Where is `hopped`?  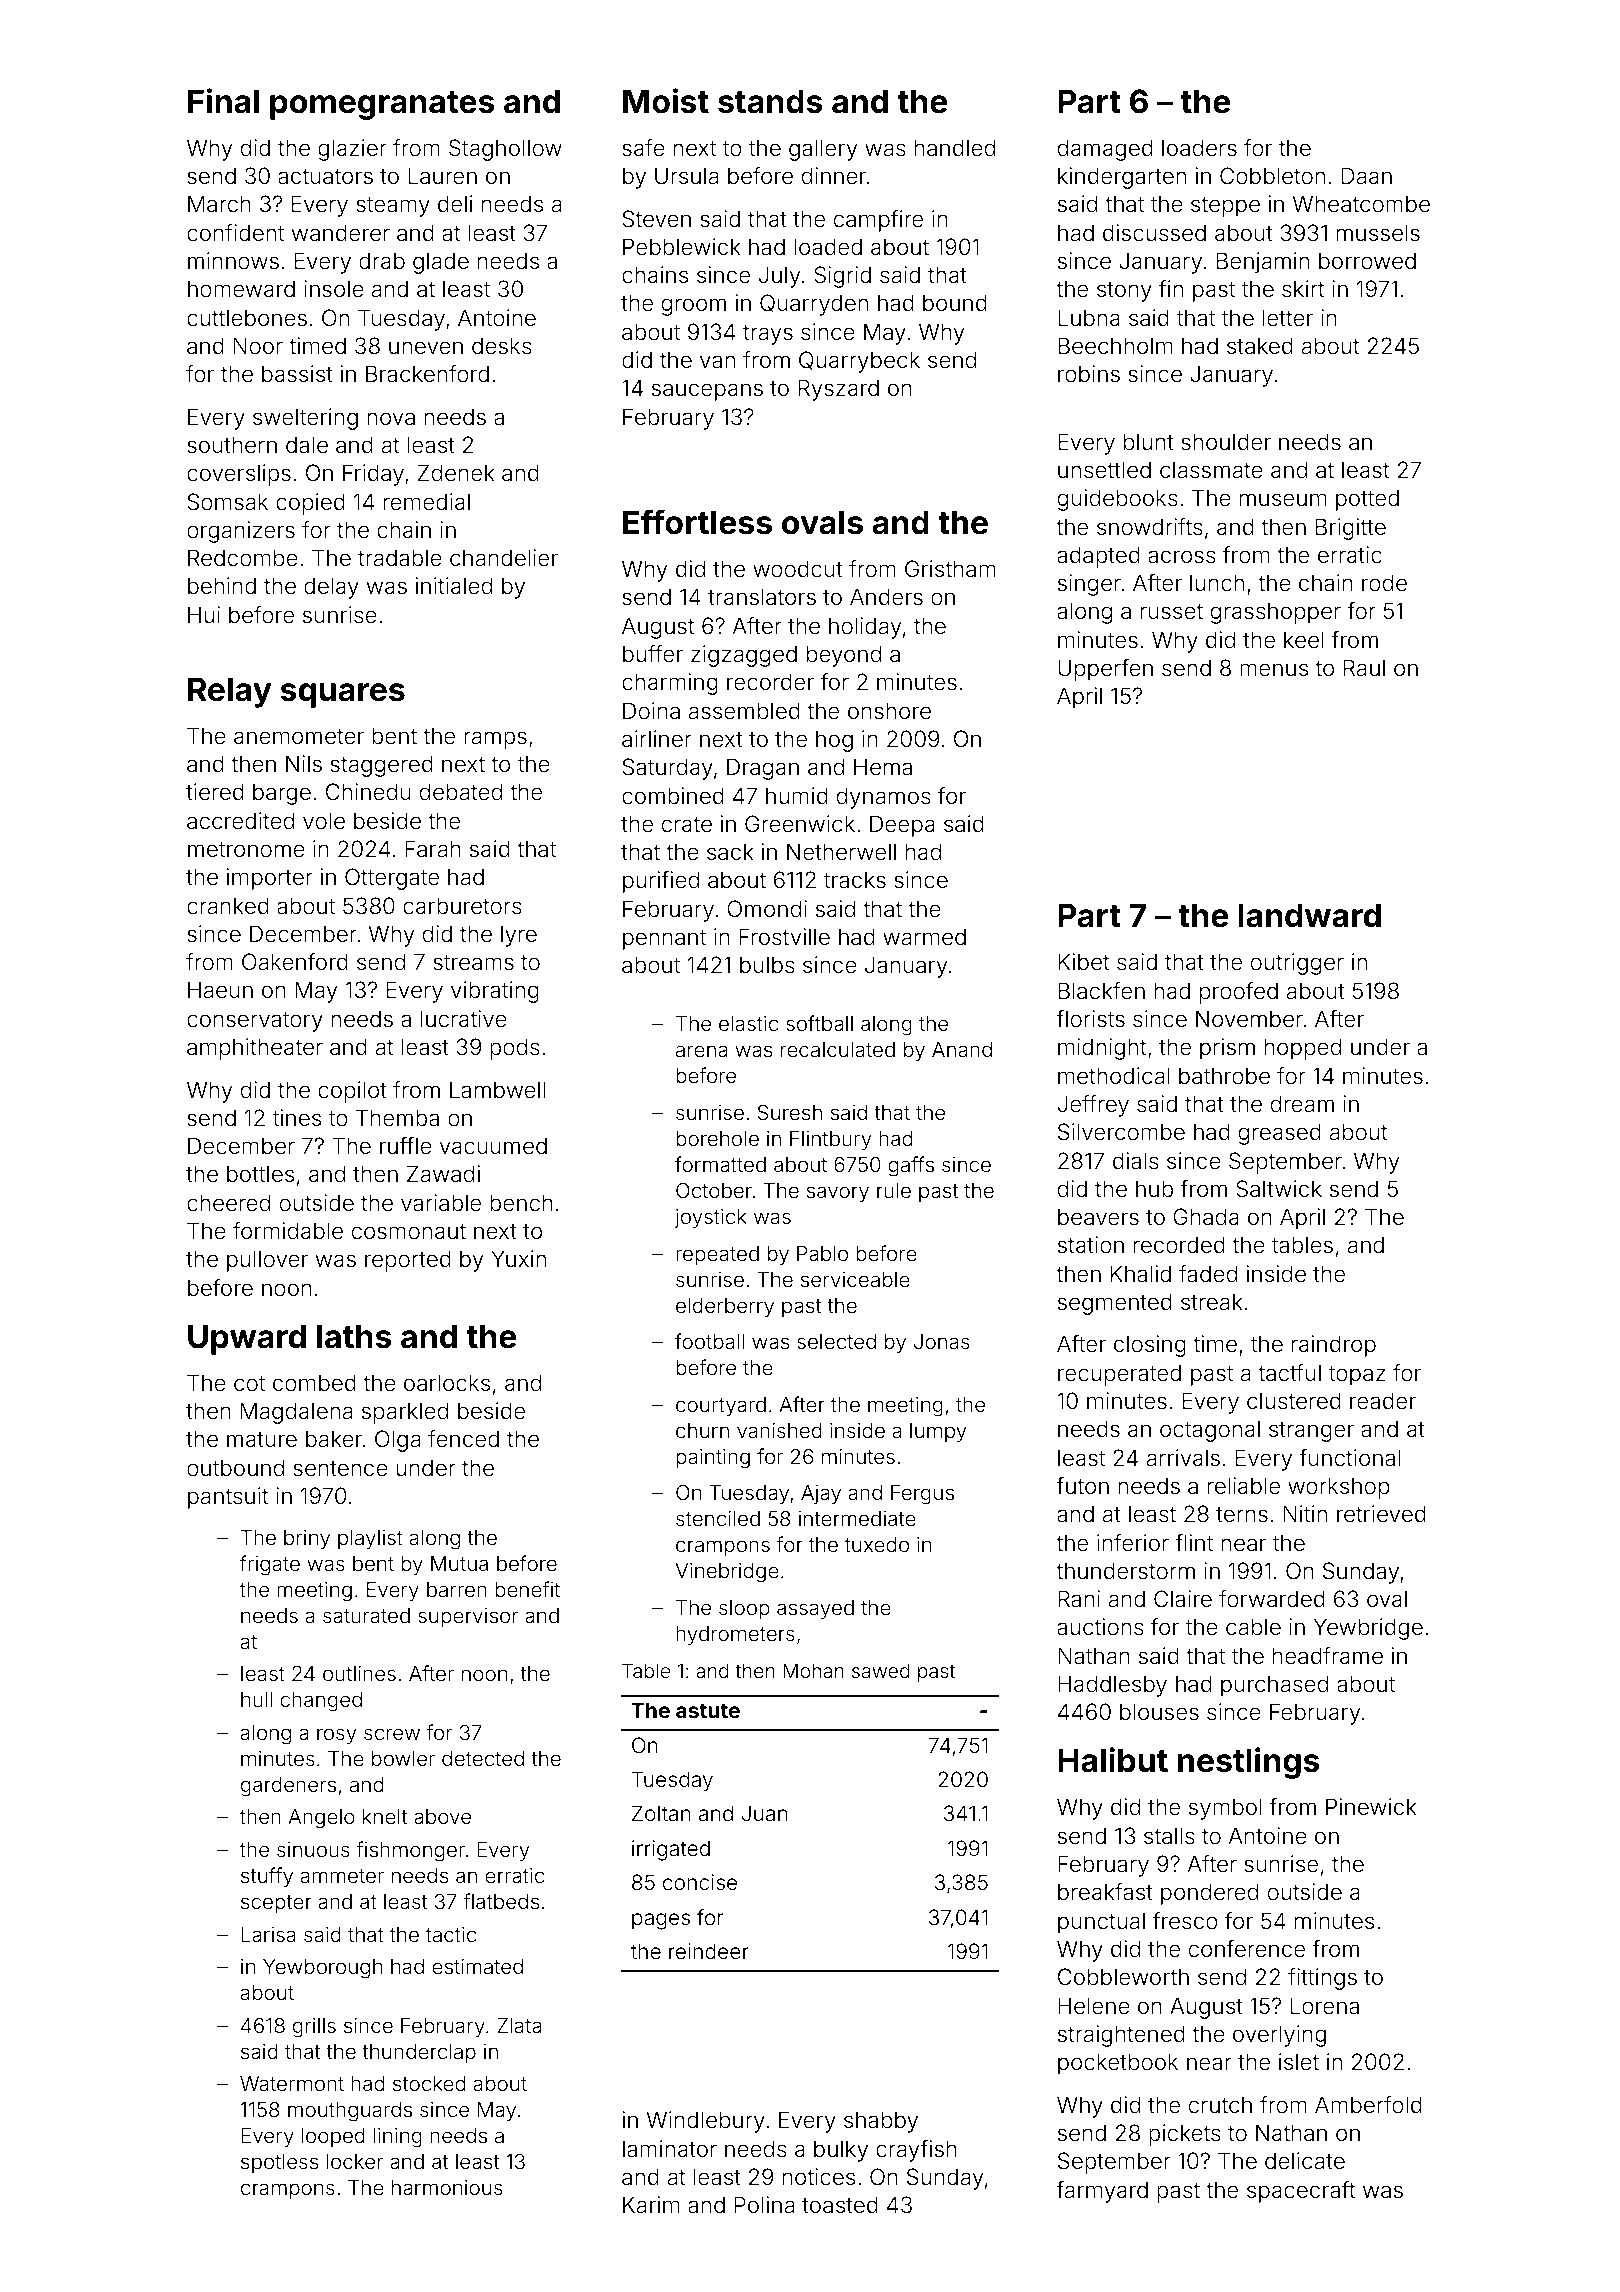 hopped is located at coordinates (1303, 1049).
